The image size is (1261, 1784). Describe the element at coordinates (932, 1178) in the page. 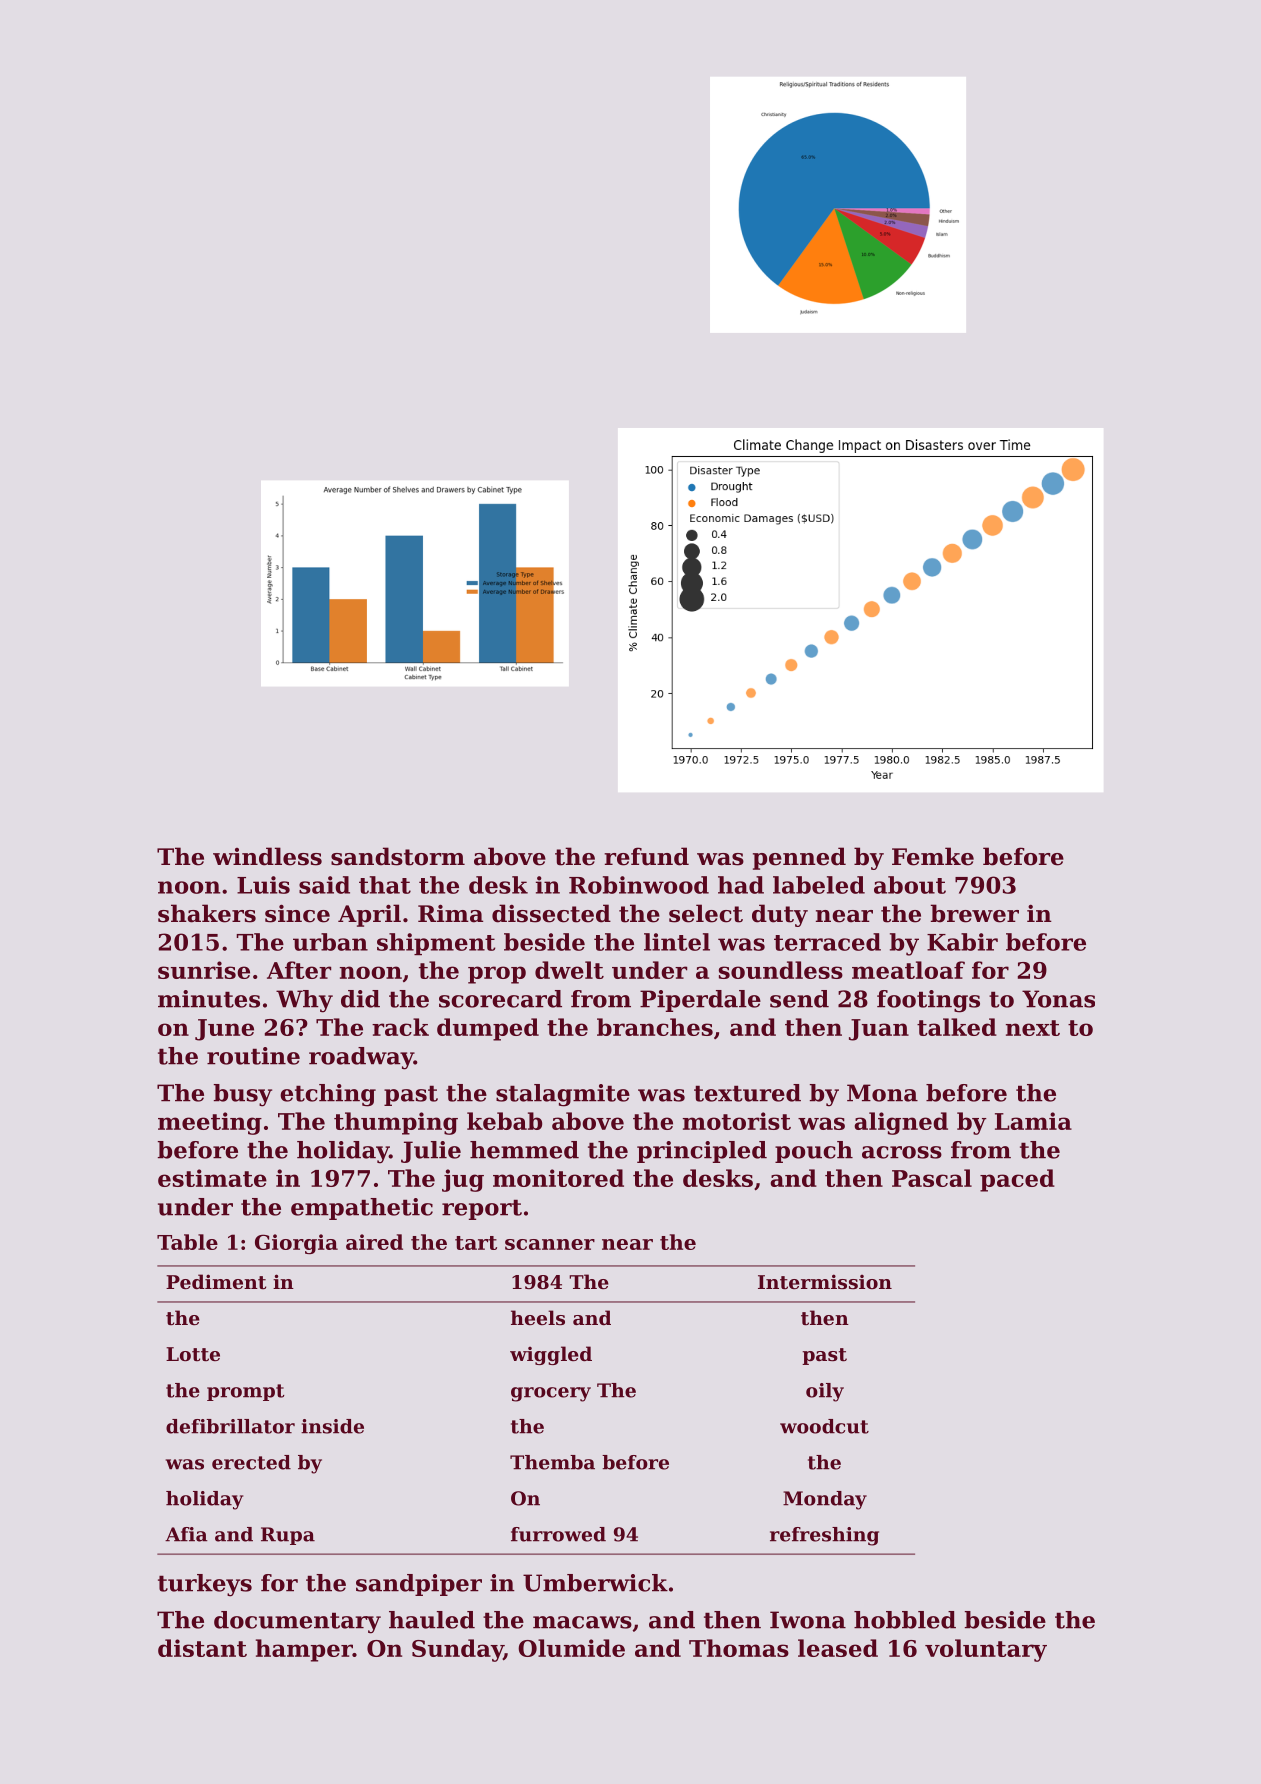

I see `Pascal` at that location.
